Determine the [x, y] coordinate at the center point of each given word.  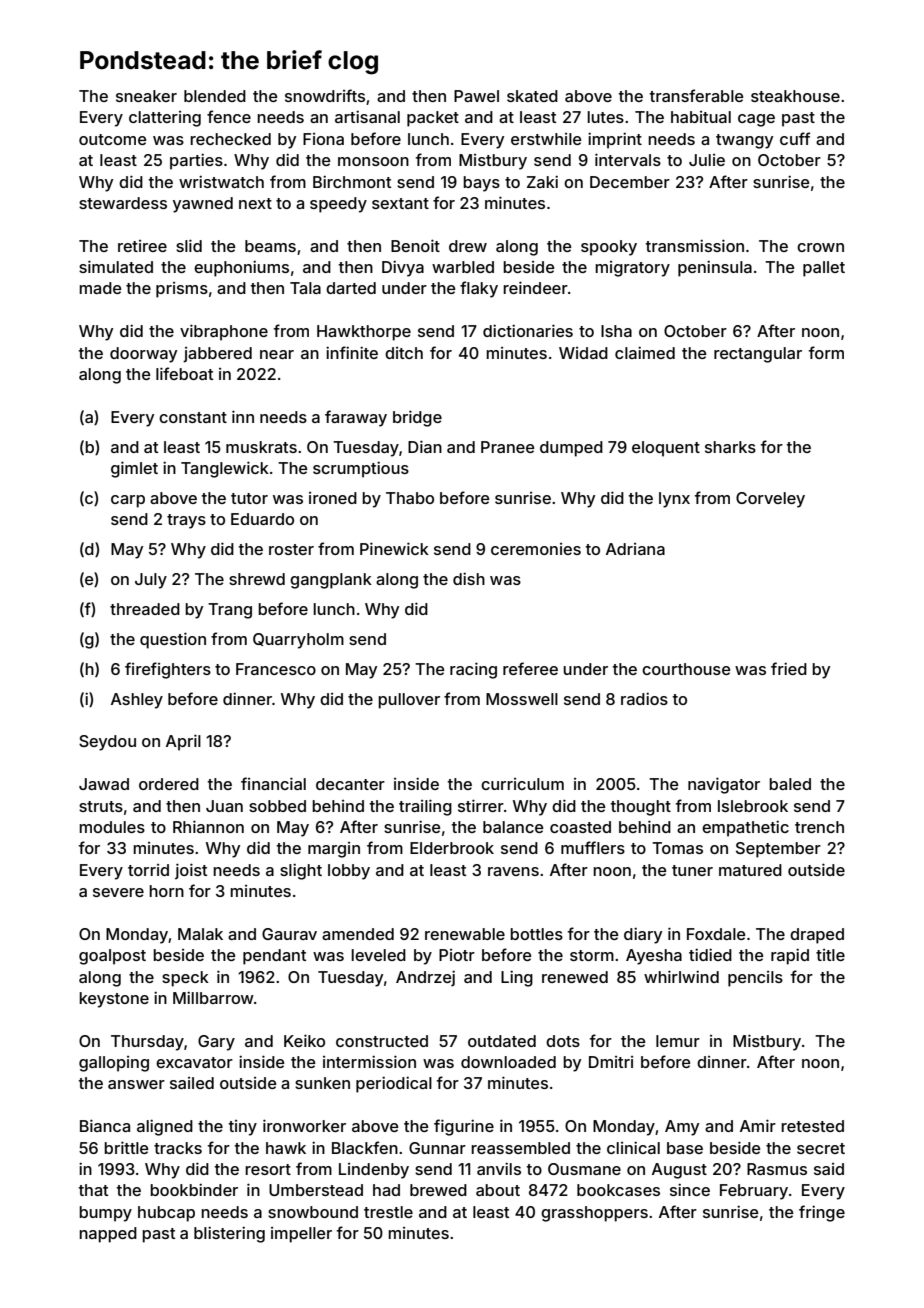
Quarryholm [298, 641]
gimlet [134, 469]
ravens [513, 871]
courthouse [686, 669]
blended [215, 96]
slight [301, 871]
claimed [645, 352]
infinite [352, 352]
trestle [388, 1212]
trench [819, 827]
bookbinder [194, 1189]
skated [532, 96]
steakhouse [795, 96]
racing [473, 670]
